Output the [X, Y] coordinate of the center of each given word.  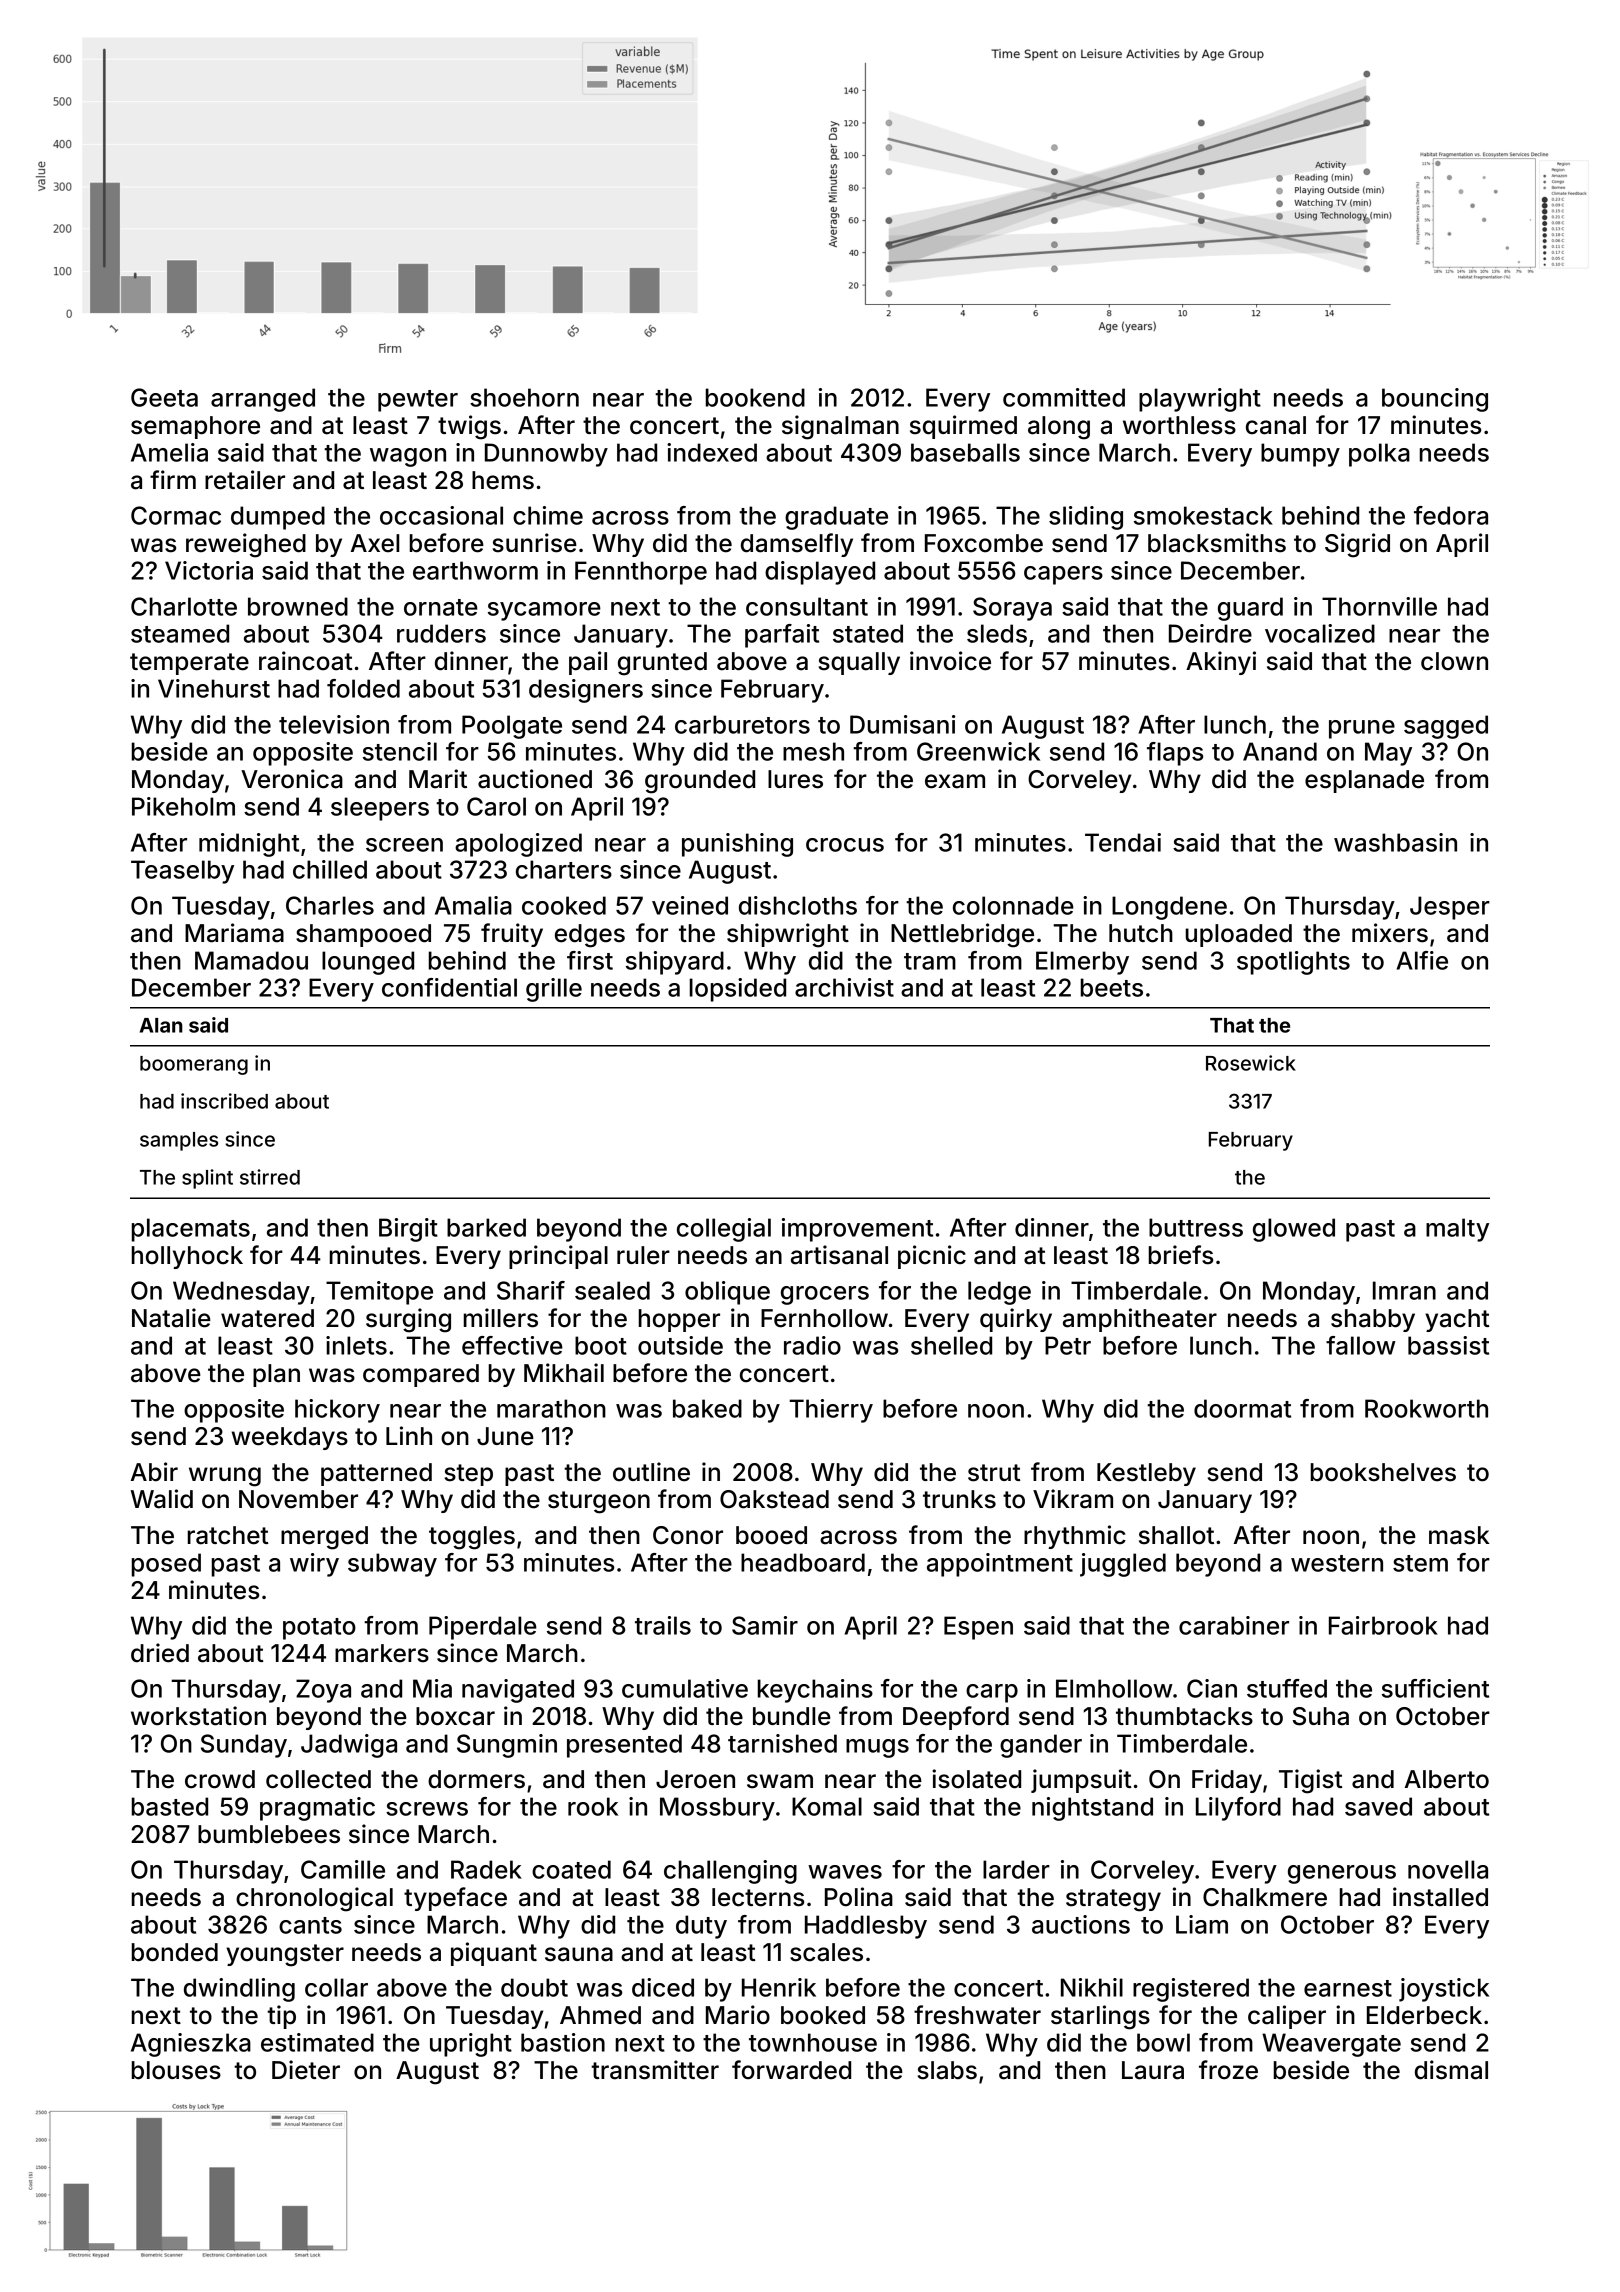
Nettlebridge [962, 935]
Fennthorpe [641, 573]
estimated [317, 2042]
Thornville [1379, 606]
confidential [449, 987]
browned [298, 606]
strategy [1113, 1900]
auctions [1081, 1924]
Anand [1280, 751]
